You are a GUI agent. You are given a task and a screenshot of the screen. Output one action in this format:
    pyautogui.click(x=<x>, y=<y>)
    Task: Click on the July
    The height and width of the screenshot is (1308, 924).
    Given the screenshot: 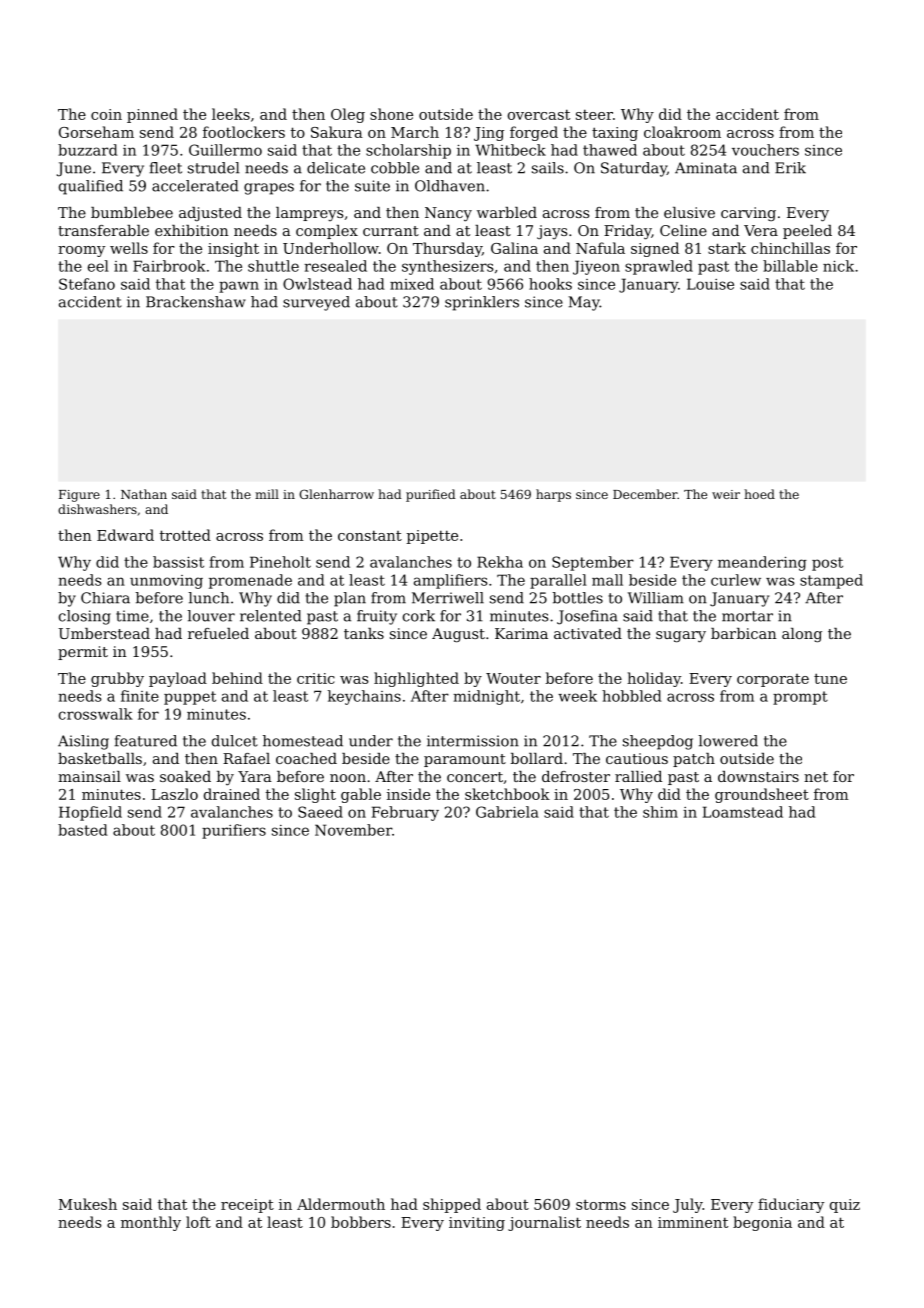 What is the action you would take?
    pyautogui.click(x=688, y=1205)
